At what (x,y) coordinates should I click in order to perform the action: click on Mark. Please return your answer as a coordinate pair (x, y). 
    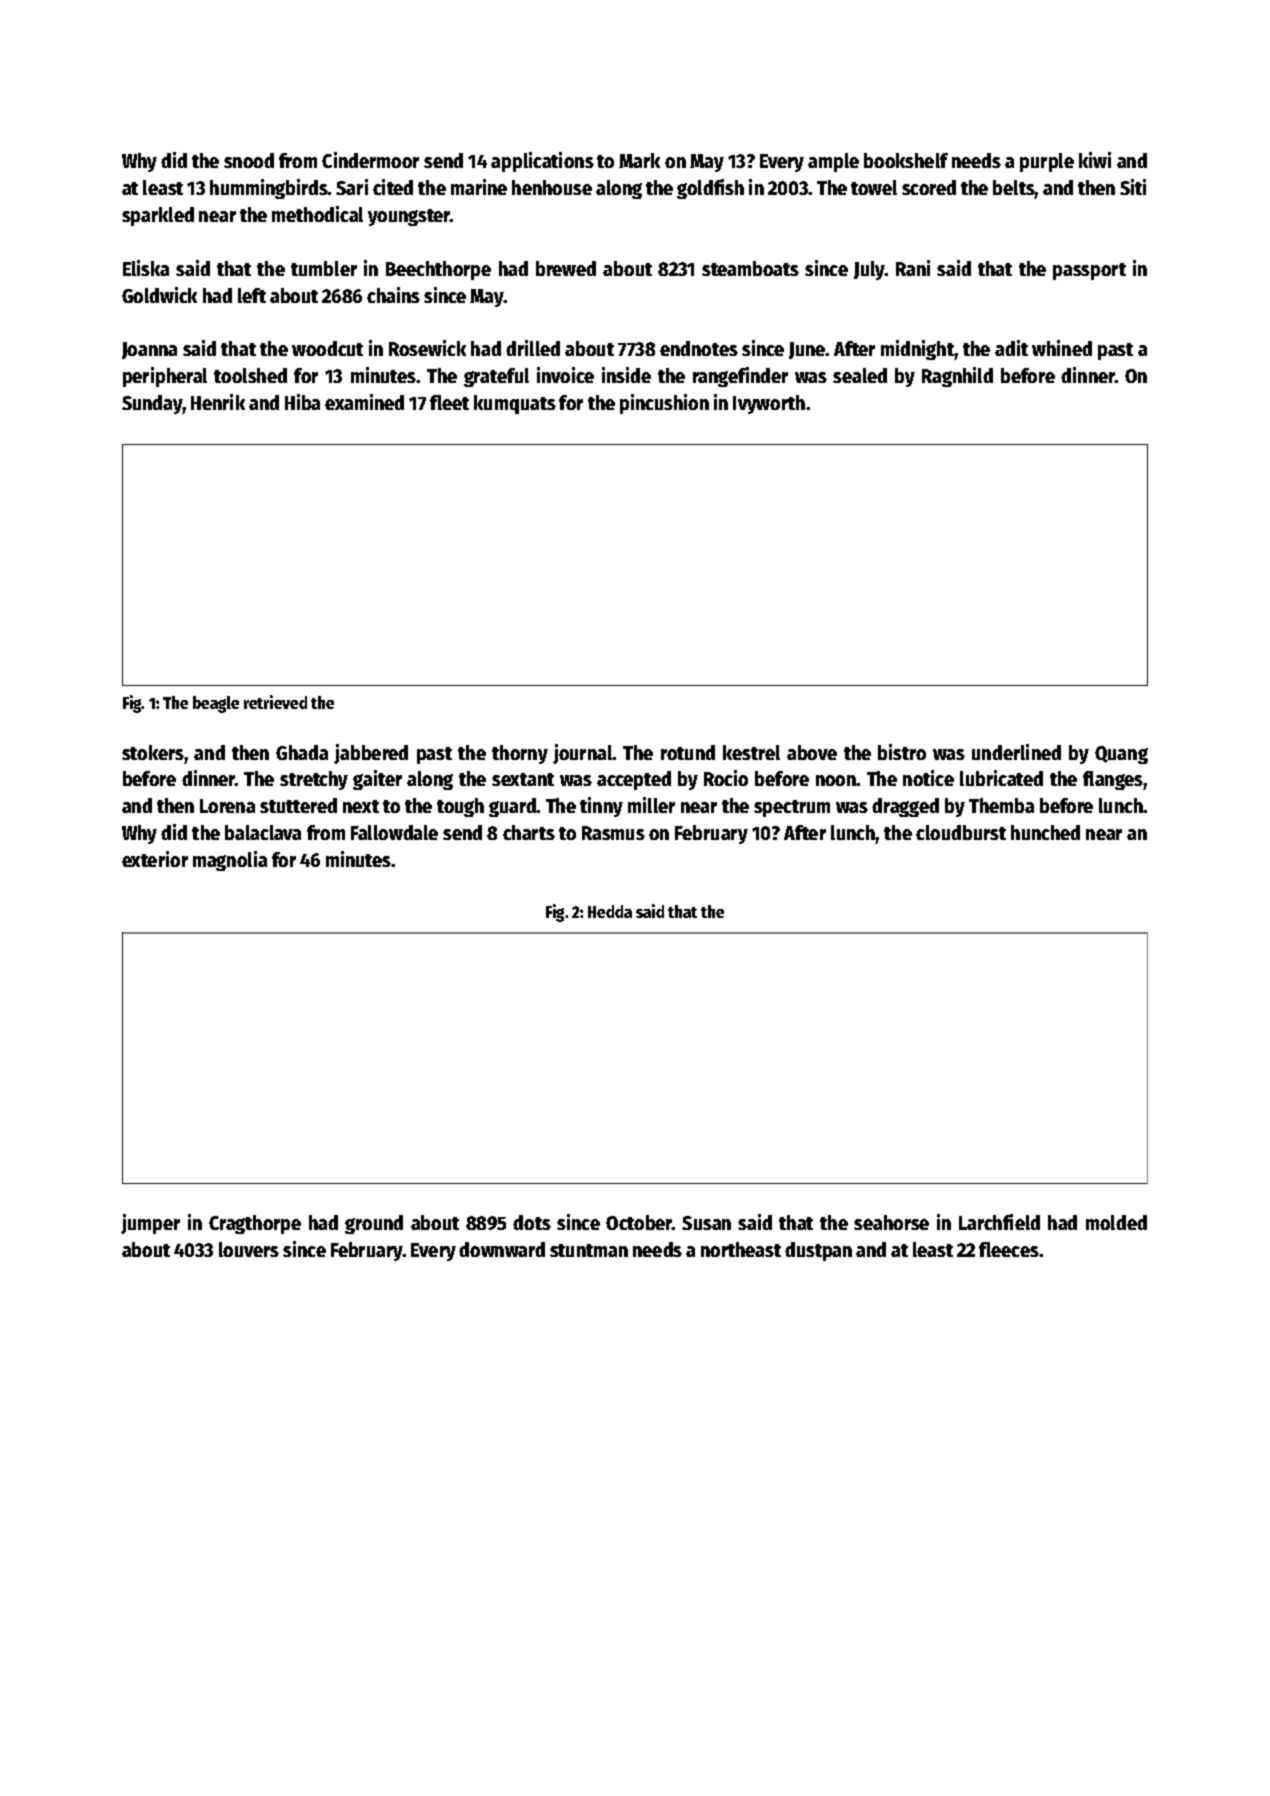
    Looking at the image, I should click on (639, 160).
